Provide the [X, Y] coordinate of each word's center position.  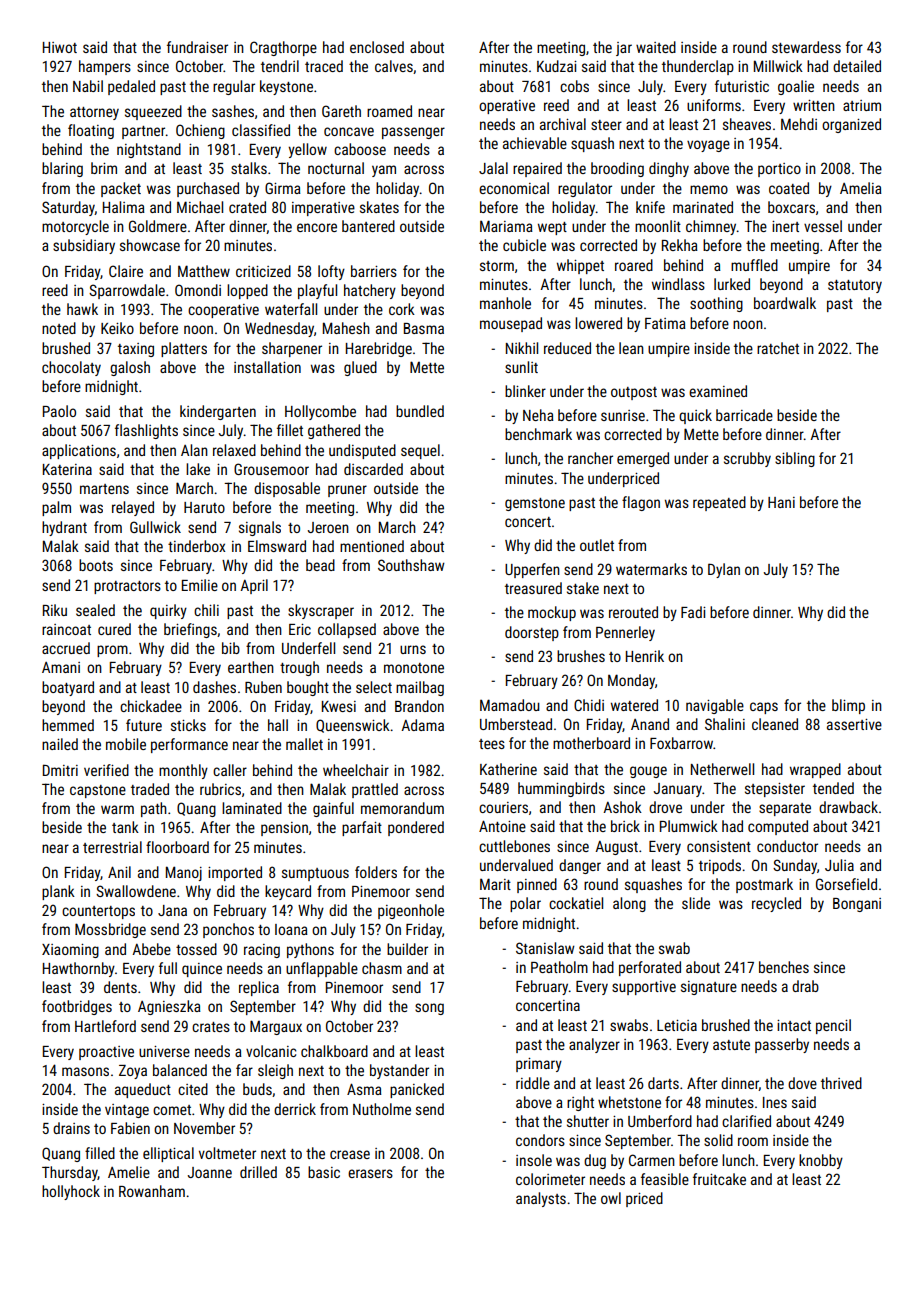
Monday [631, 681]
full [168, 968]
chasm [382, 968]
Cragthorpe [283, 48]
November [204, 1128]
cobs [574, 86]
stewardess [806, 47]
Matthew [204, 271]
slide [696, 903]
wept [552, 228]
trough [299, 668]
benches [784, 967]
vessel [823, 226]
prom [112, 651]
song [429, 1009]
